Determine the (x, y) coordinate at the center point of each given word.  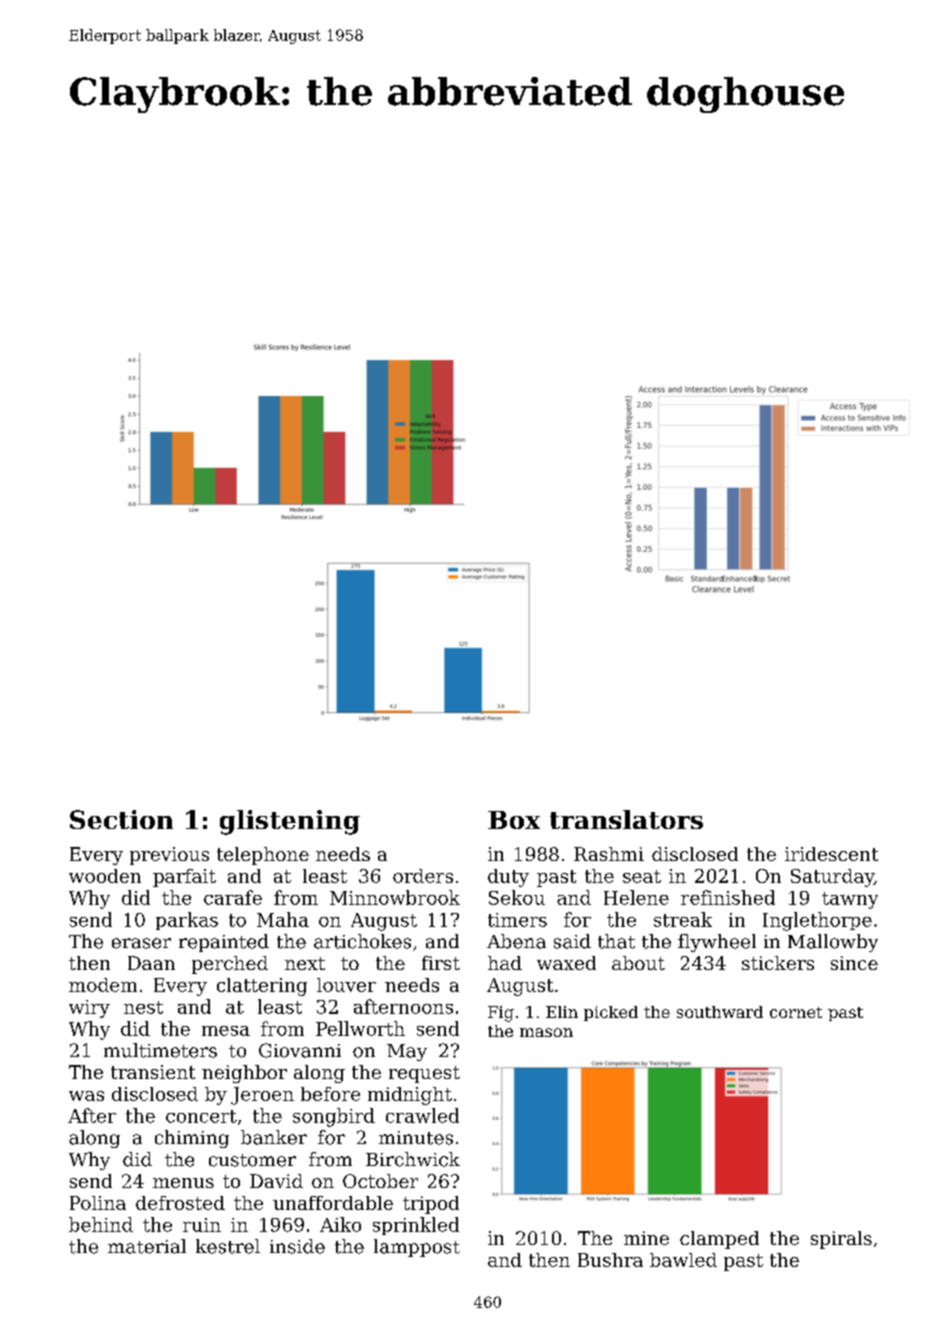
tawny (850, 900)
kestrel (228, 1246)
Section (121, 819)
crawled (422, 1115)
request (424, 1074)
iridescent (831, 854)
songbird (334, 1117)
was (86, 1096)
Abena (516, 941)
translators (626, 819)
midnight (410, 1096)
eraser (141, 943)
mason (546, 1032)
